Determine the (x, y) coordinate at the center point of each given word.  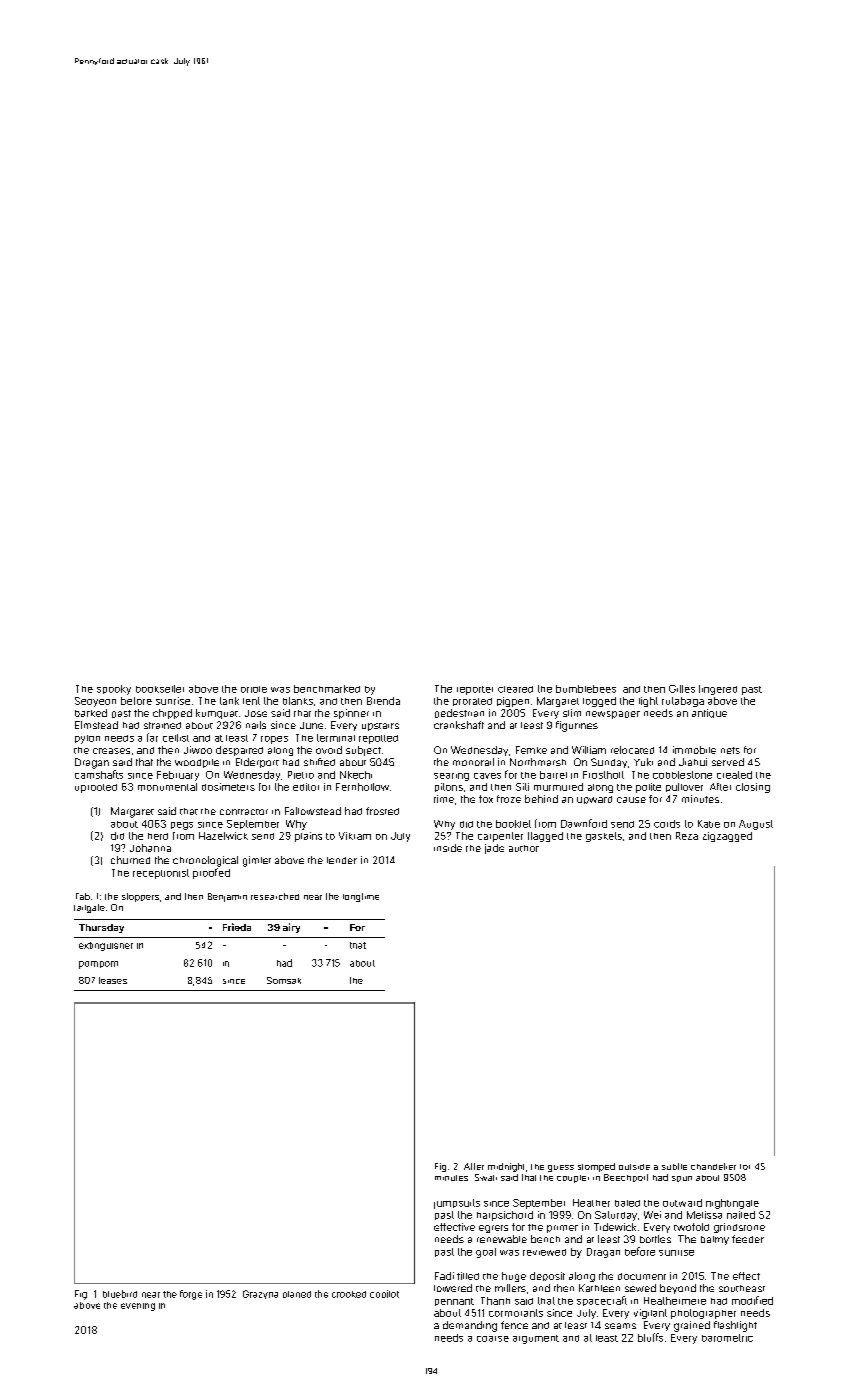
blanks (298, 701)
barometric (727, 1338)
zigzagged (727, 837)
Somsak (284, 980)
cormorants (516, 1313)
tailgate (89, 908)
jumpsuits (457, 1204)
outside (634, 1167)
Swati (486, 1177)
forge (191, 1295)
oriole (254, 689)
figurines (577, 726)
